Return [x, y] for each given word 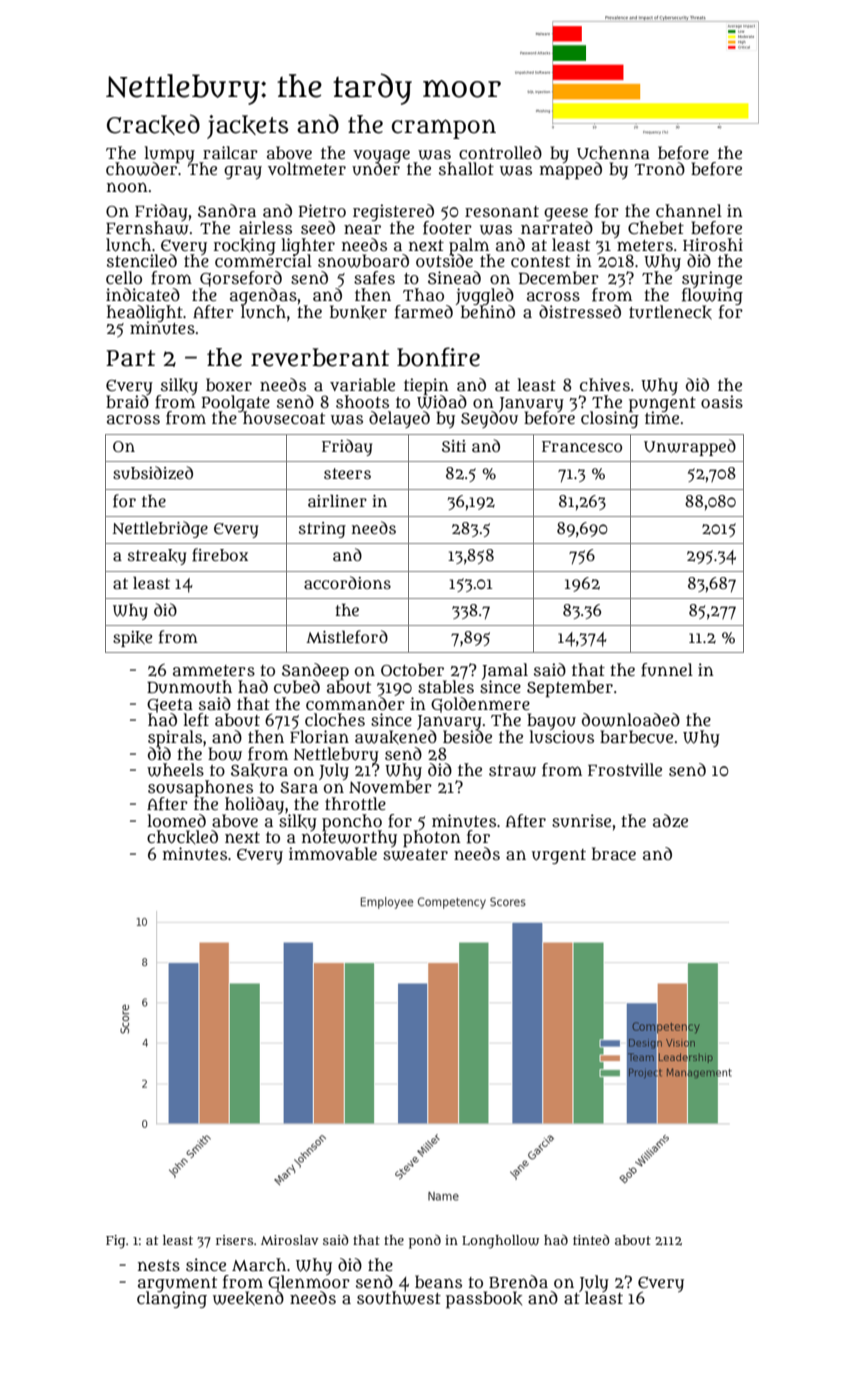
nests [159, 1265]
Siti [454, 446]
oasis [722, 401]
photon [432, 839]
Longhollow [500, 1242]
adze [670, 821]
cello [124, 277]
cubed [297, 686]
